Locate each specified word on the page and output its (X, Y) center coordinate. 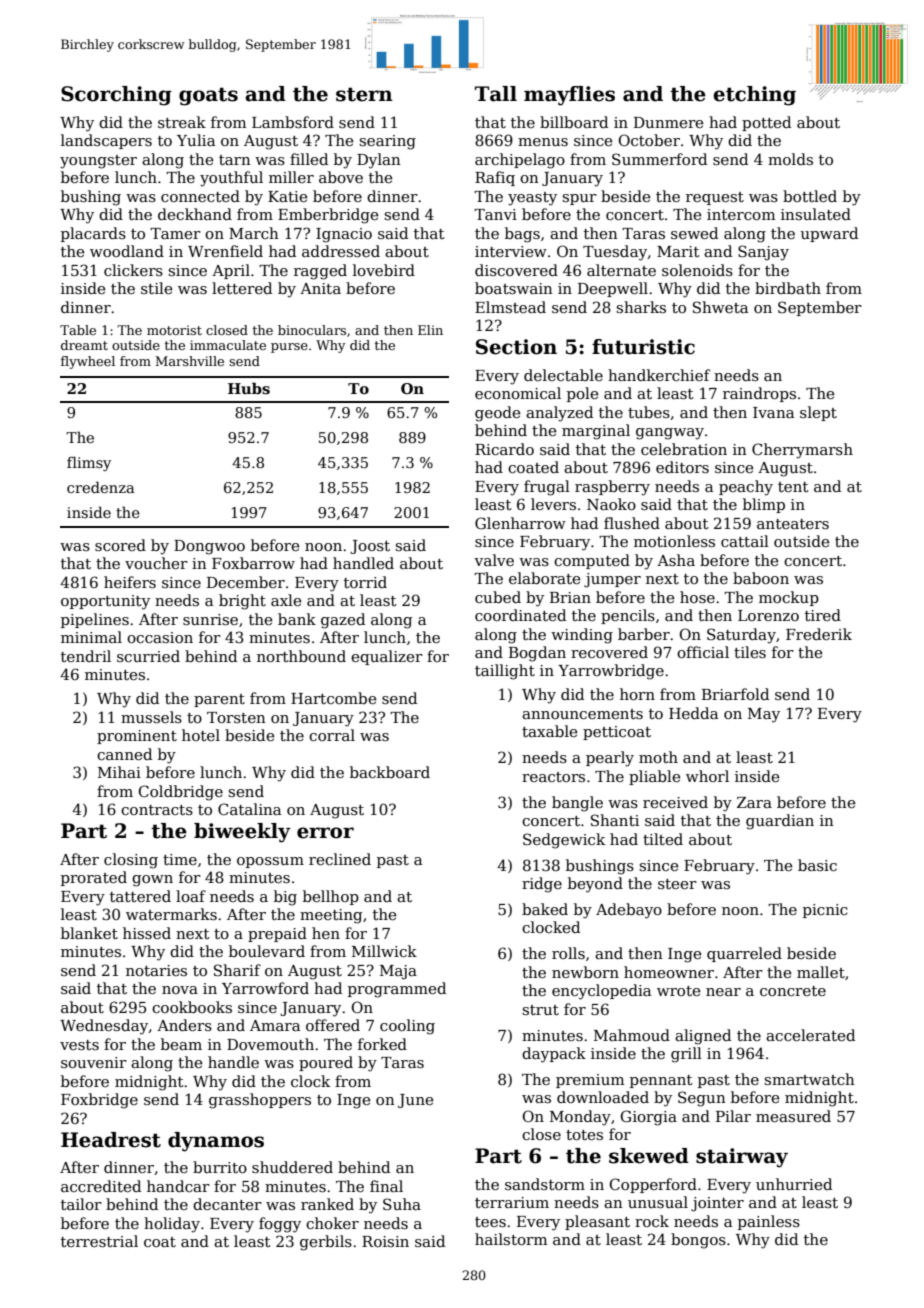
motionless (674, 541)
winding (582, 636)
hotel (201, 735)
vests (79, 1045)
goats (208, 96)
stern (364, 94)
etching (754, 96)
